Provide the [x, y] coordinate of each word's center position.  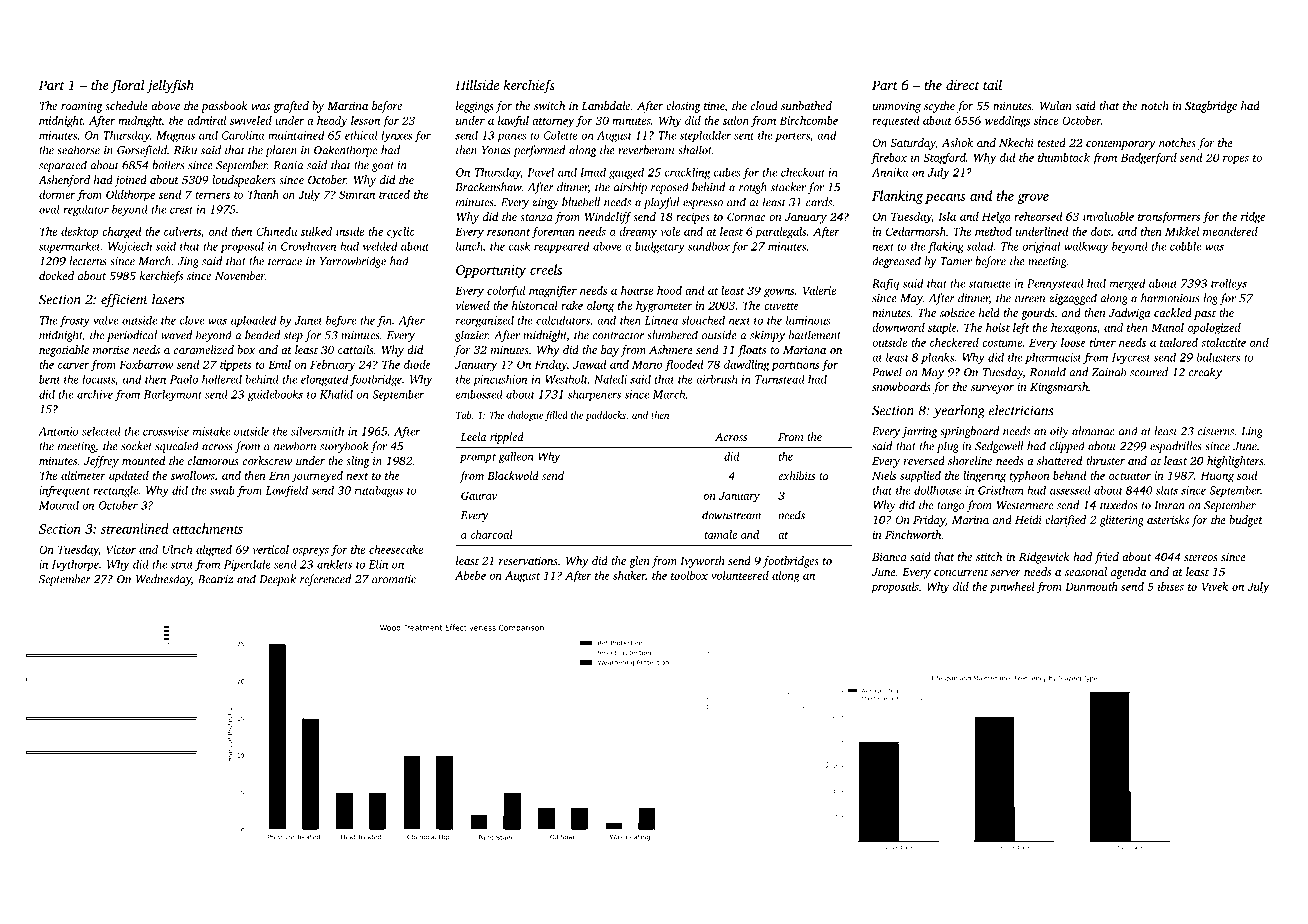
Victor [121, 549]
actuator [1130, 476]
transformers [1169, 218]
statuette [989, 284]
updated [129, 477]
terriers [212, 194]
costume [1002, 343]
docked [56, 275]
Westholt [566, 379]
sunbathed [806, 105]
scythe [939, 107]
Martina [347, 105]
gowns [779, 293]
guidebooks [275, 395]
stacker [788, 187]
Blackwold [513, 475]
